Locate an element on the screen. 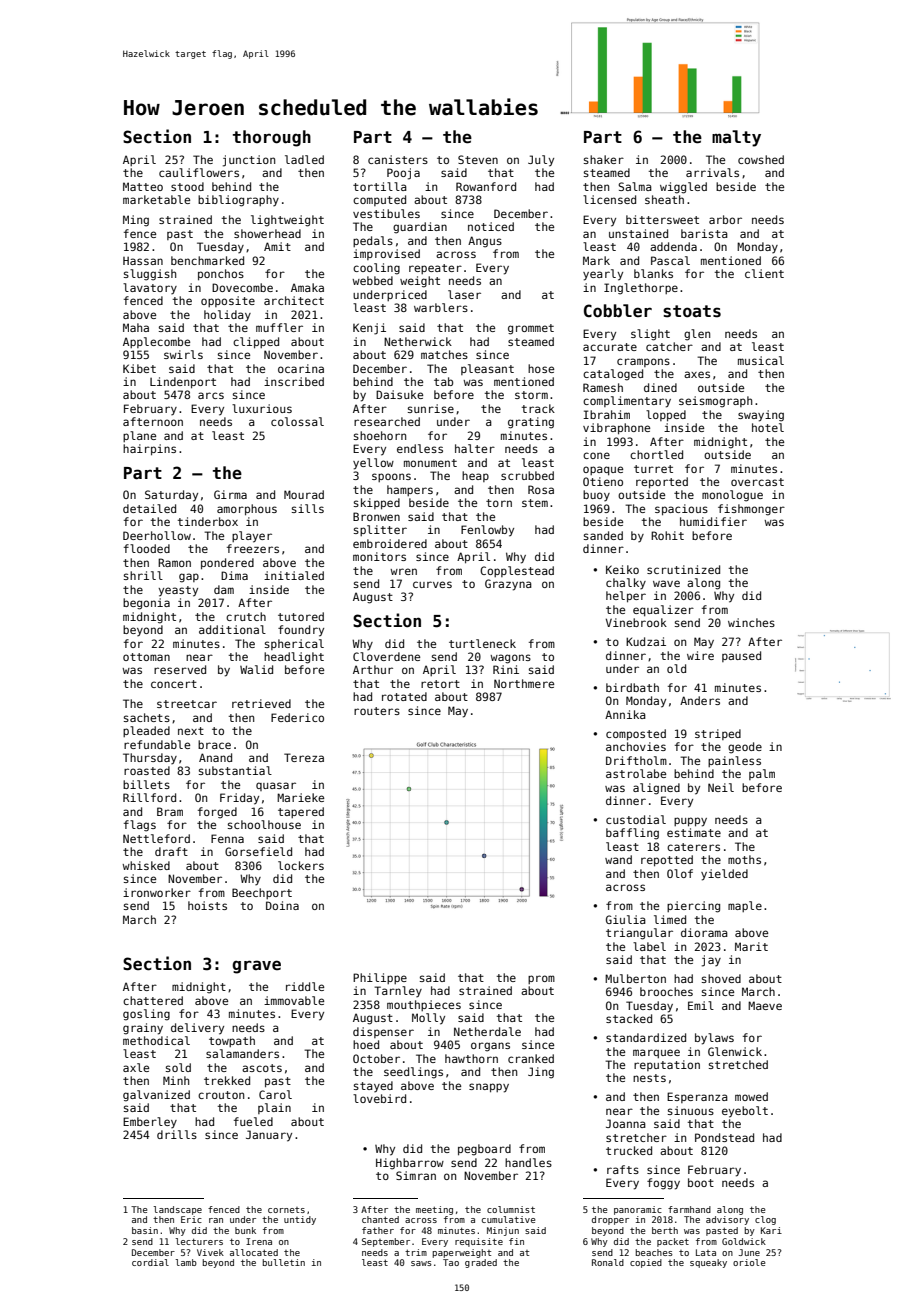  cordial is located at coordinates (150, 1262).
